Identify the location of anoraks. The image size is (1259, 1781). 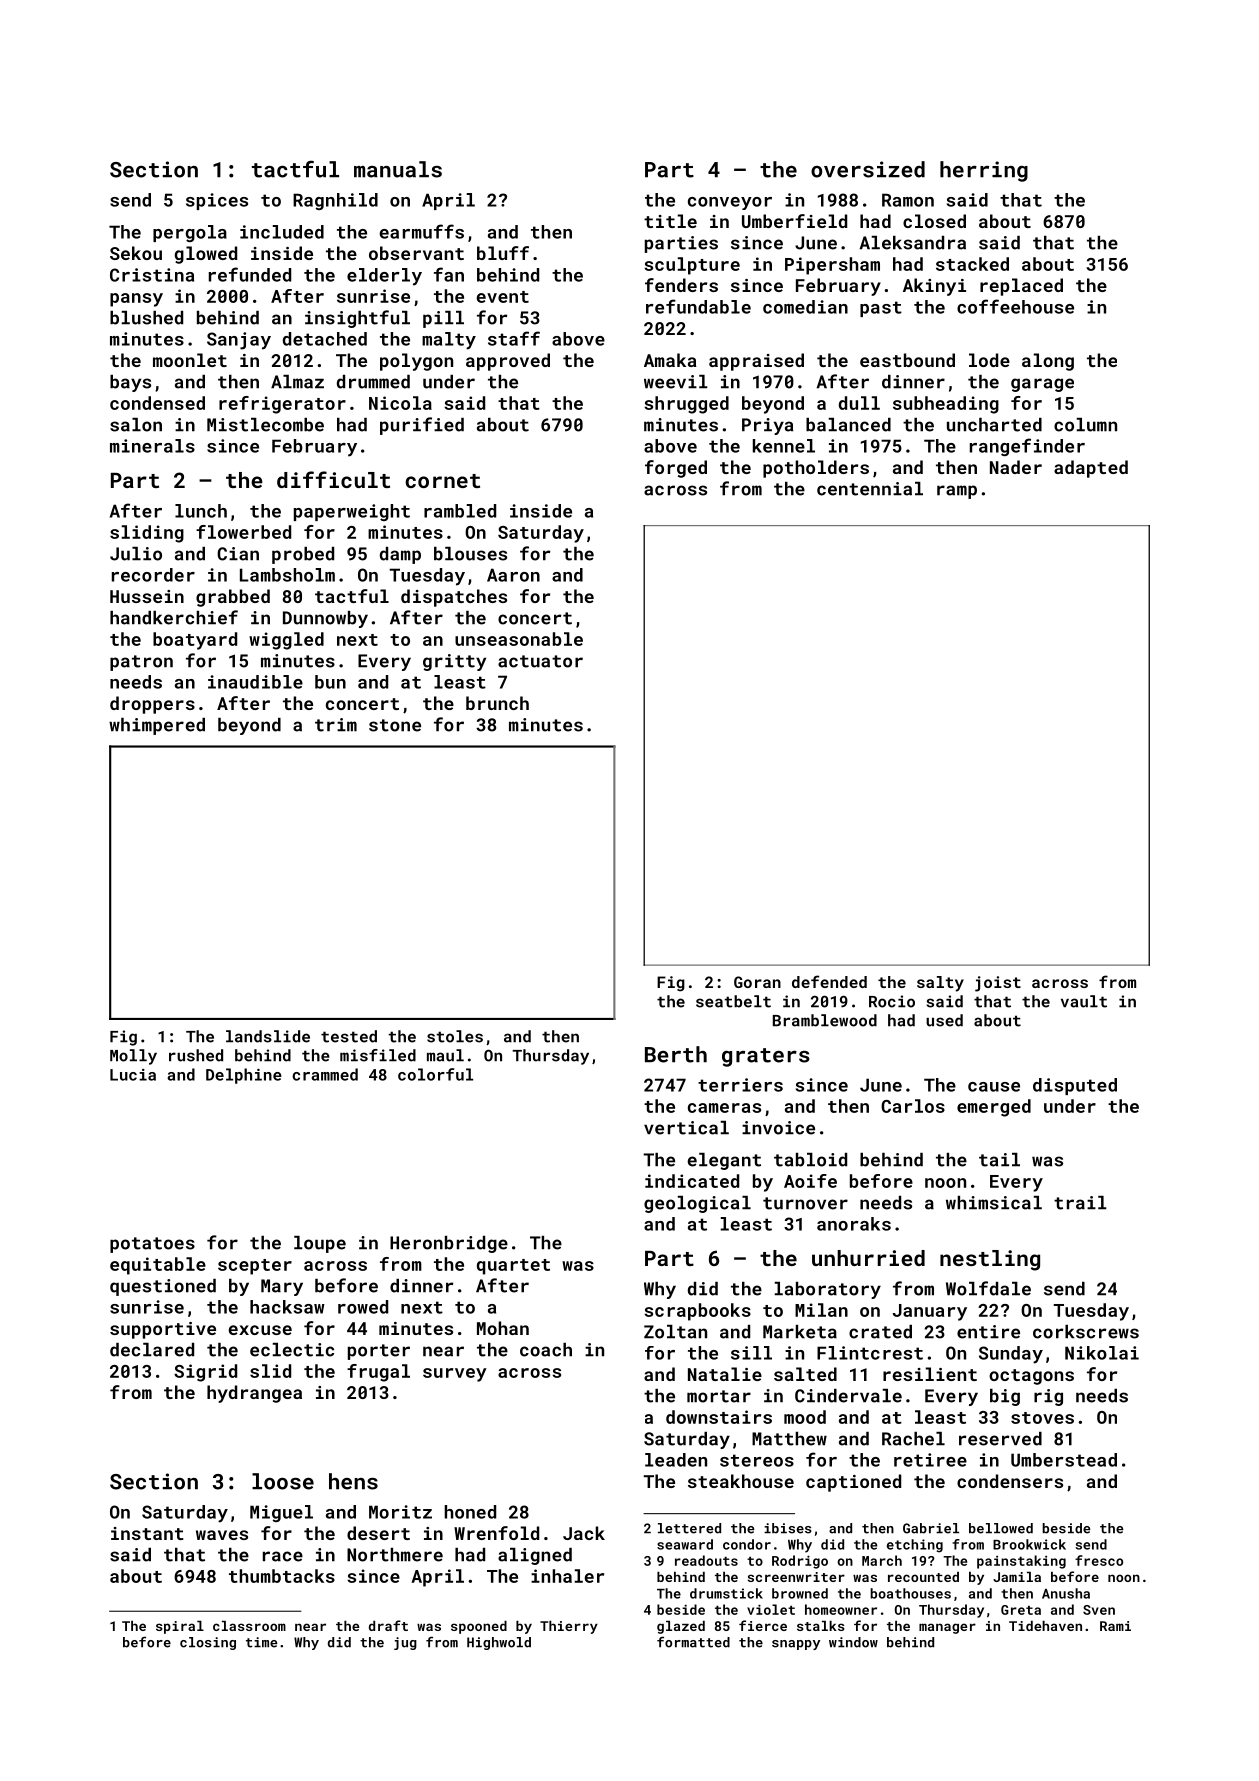
(854, 1224).
